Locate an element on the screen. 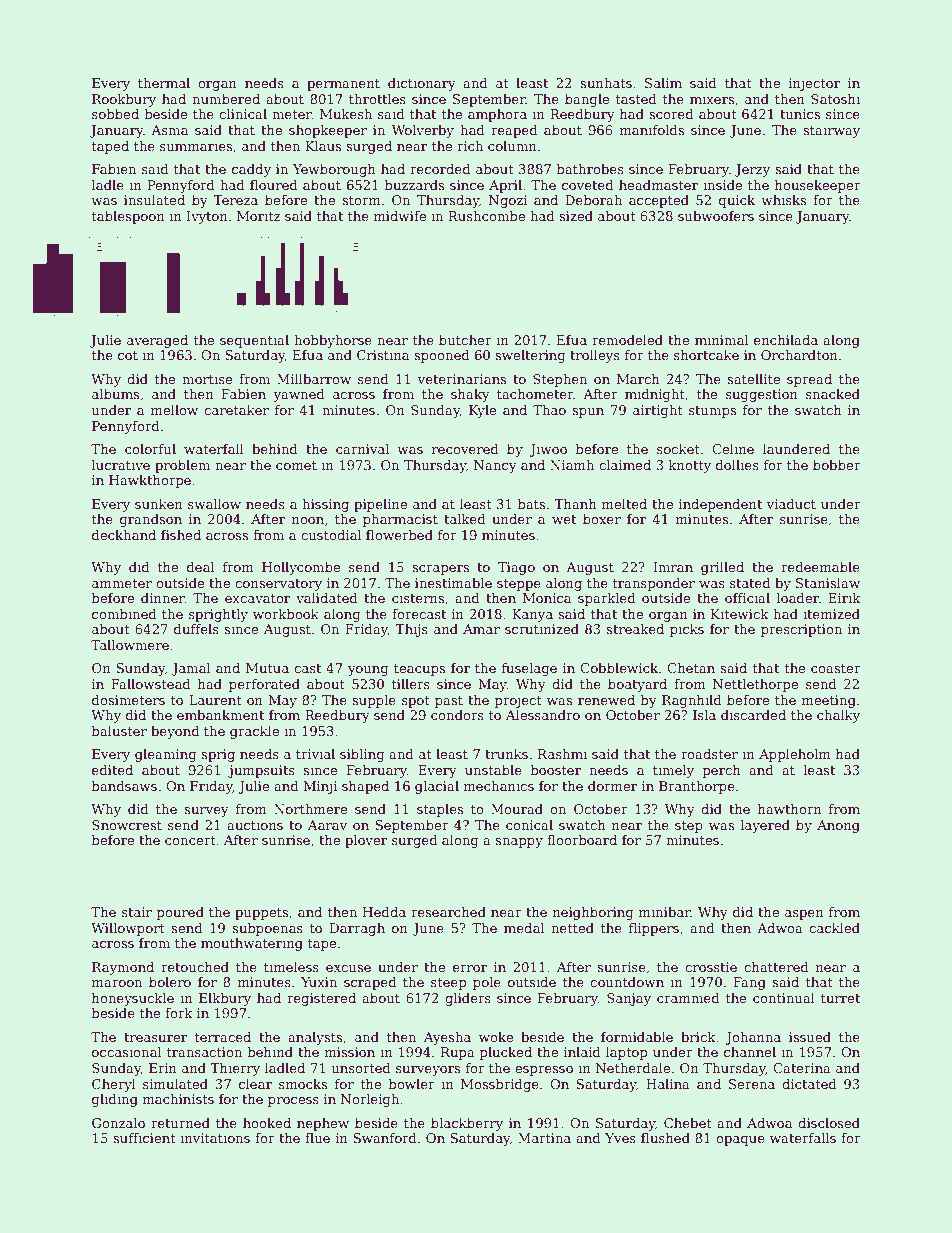  comet is located at coordinates (296, 465).
